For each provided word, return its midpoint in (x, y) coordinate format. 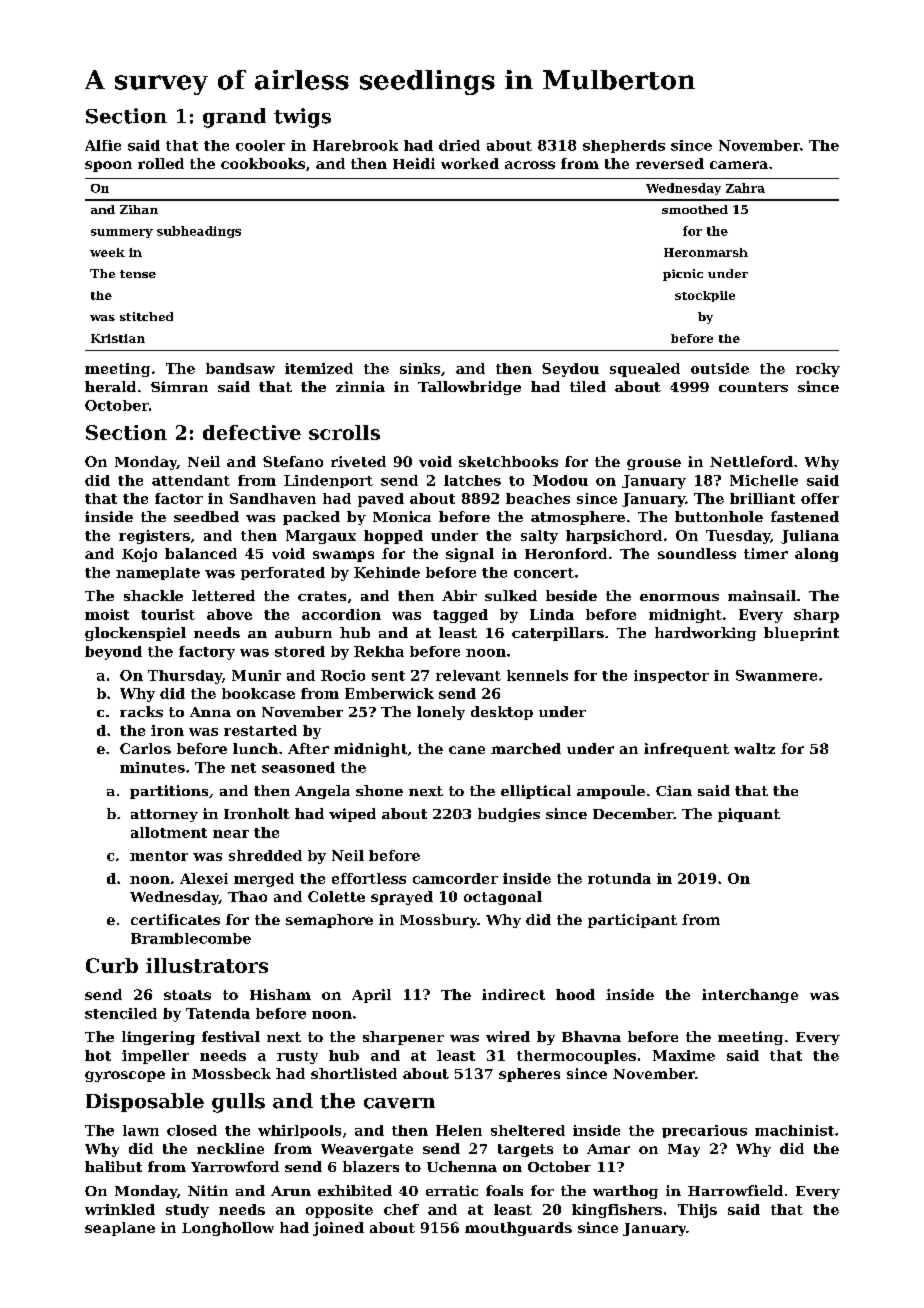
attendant (191, 480)
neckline (230, 1148)
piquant (749, 815)
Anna (210, 712)
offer (820, 498)
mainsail (762, 595)
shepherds (624, 146)
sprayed (402, 898)
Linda (552, 614)
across (530, 165)
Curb (112, 965)
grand (234, 118)
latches (472, 480)
